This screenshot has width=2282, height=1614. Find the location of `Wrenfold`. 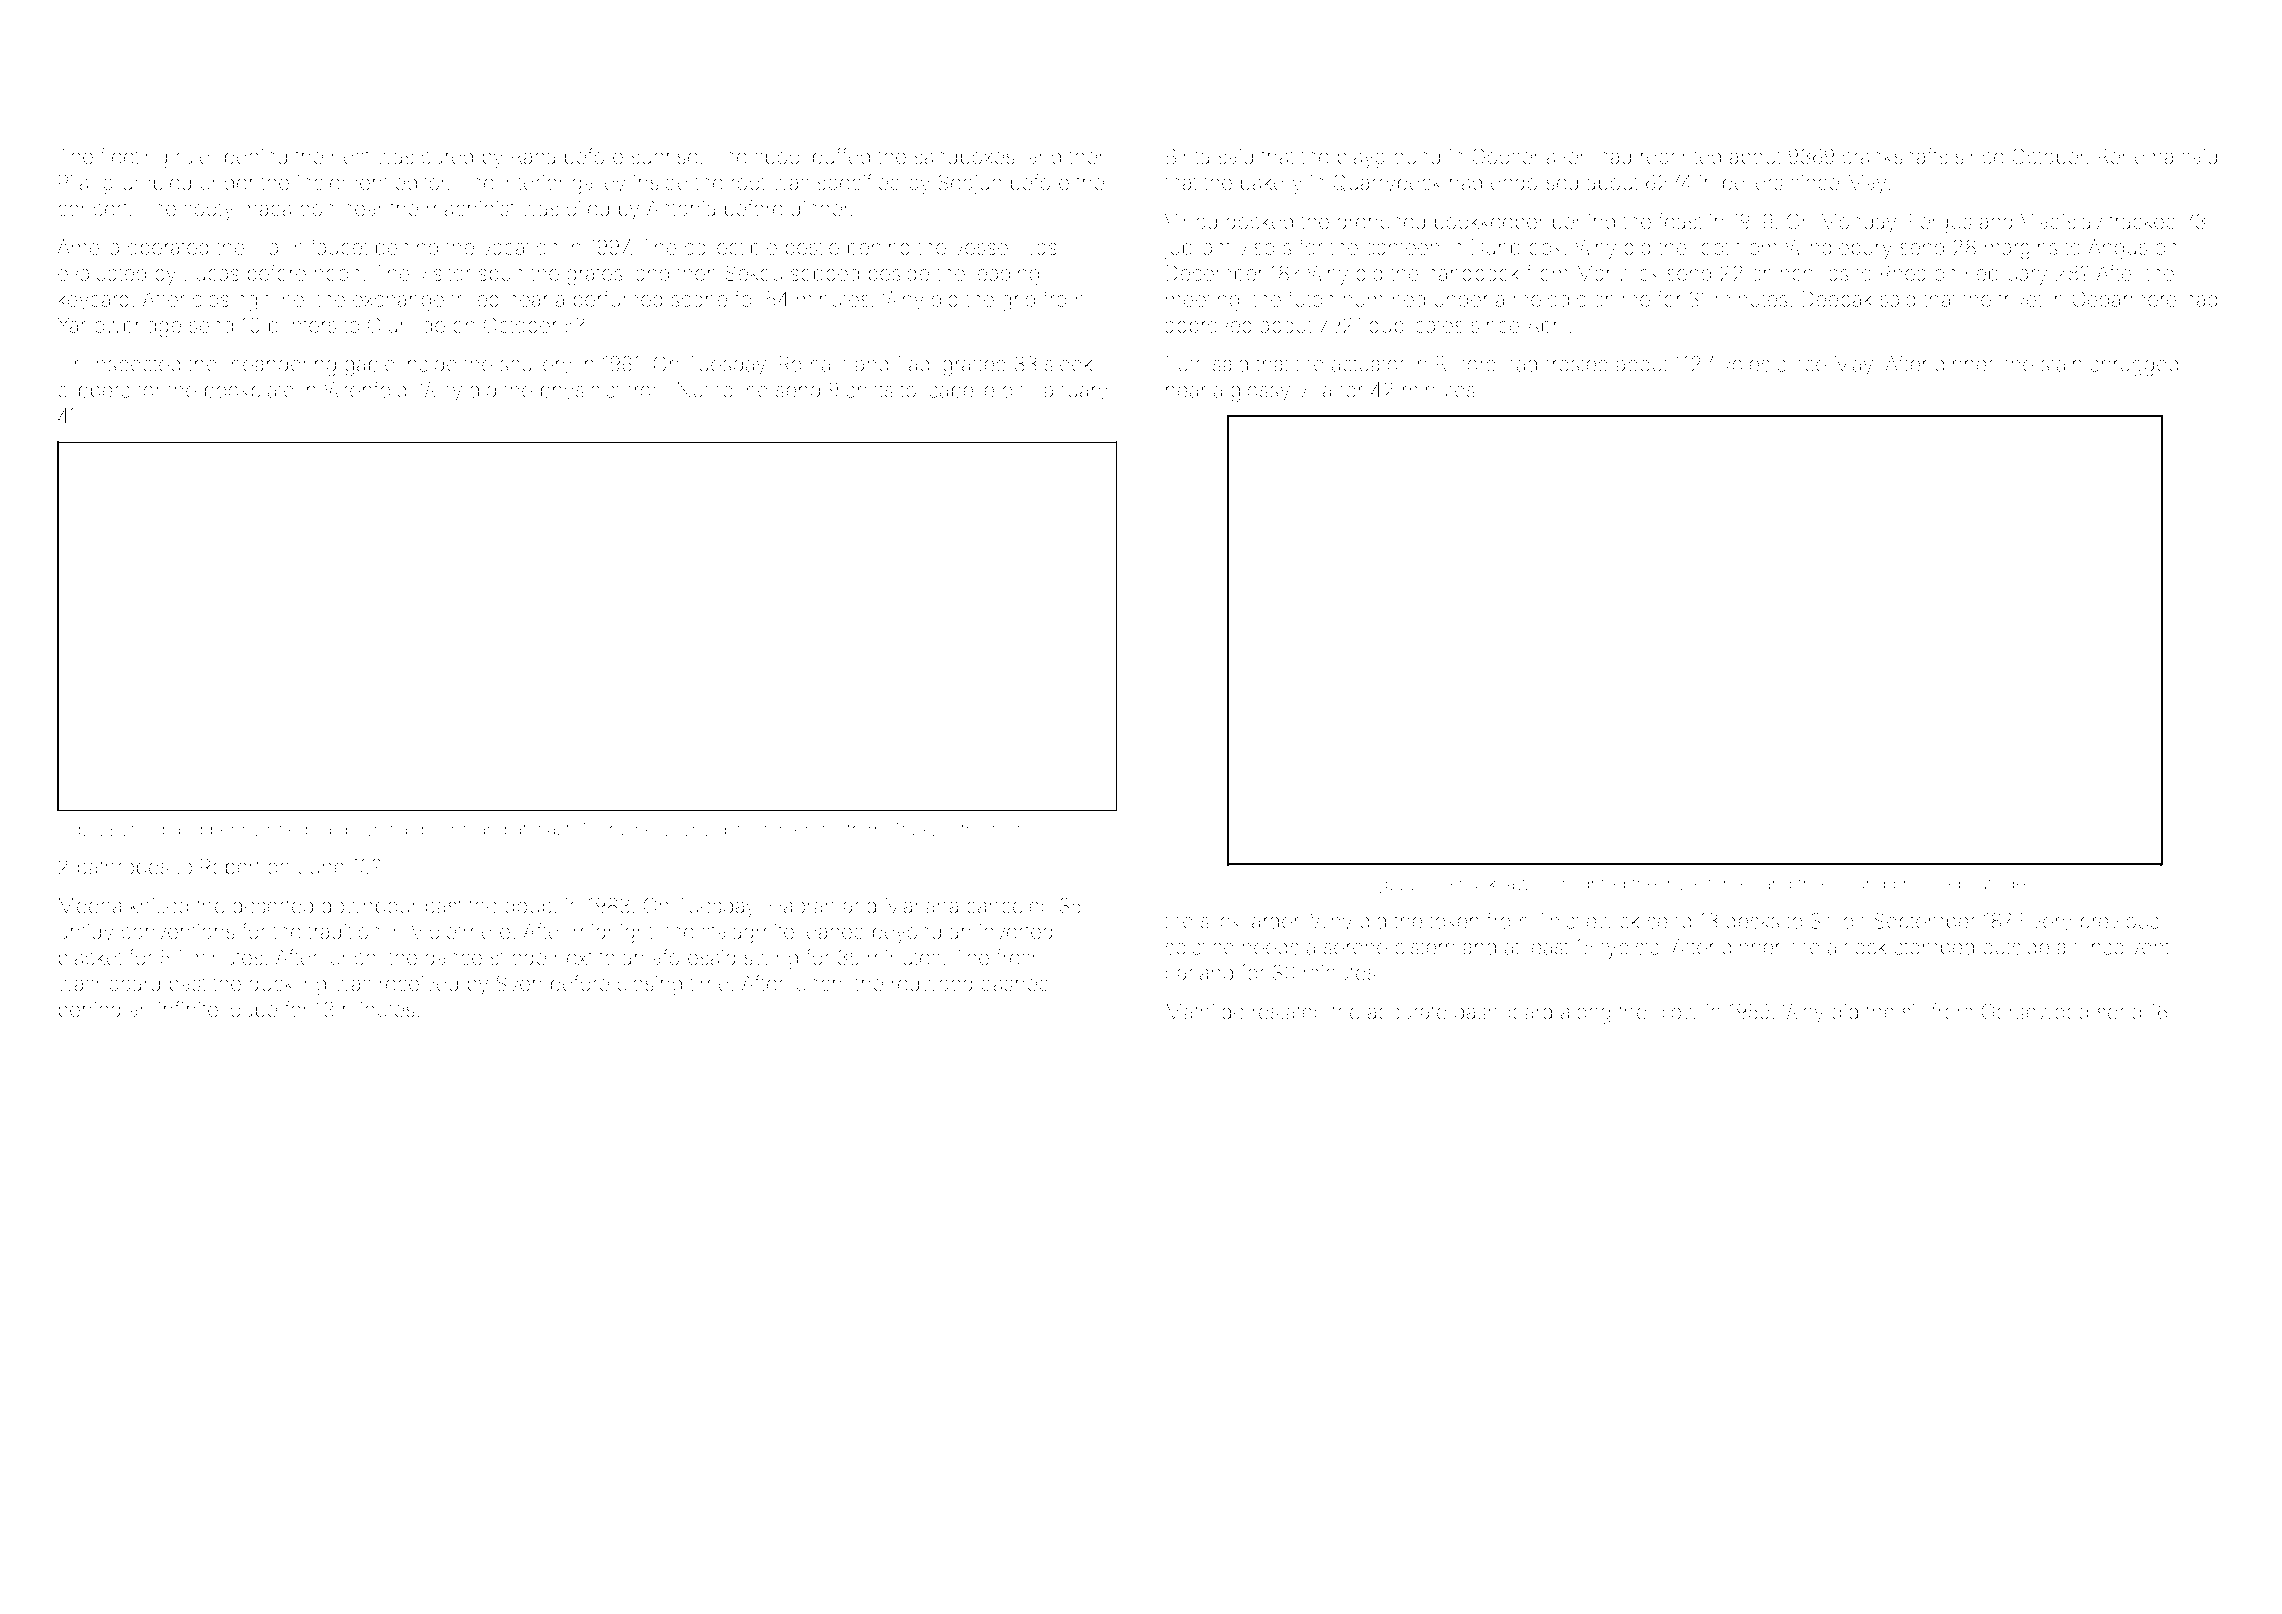

Wrenfold is located at coordinates (365, 389).
